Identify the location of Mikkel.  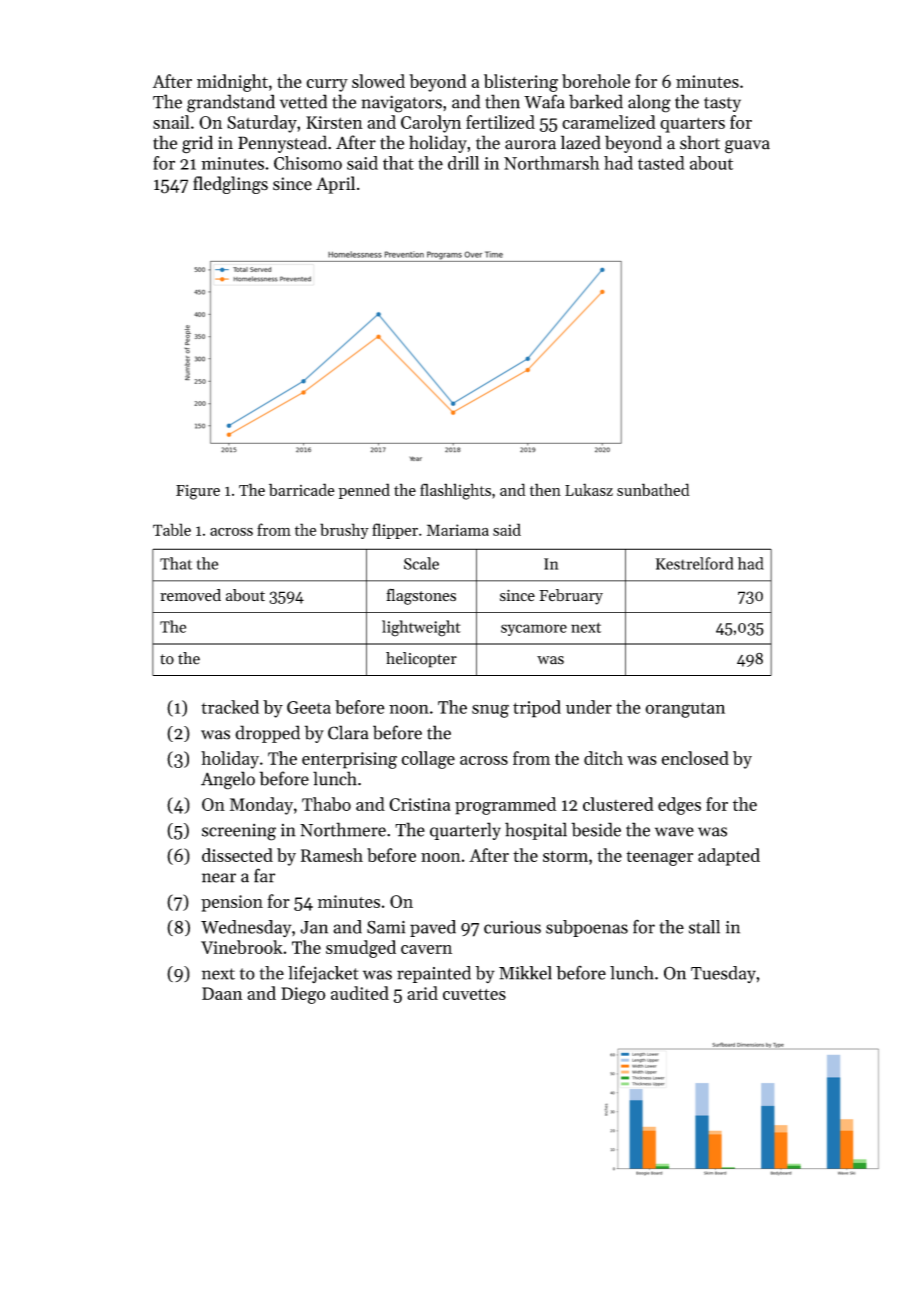
(525, 973).
